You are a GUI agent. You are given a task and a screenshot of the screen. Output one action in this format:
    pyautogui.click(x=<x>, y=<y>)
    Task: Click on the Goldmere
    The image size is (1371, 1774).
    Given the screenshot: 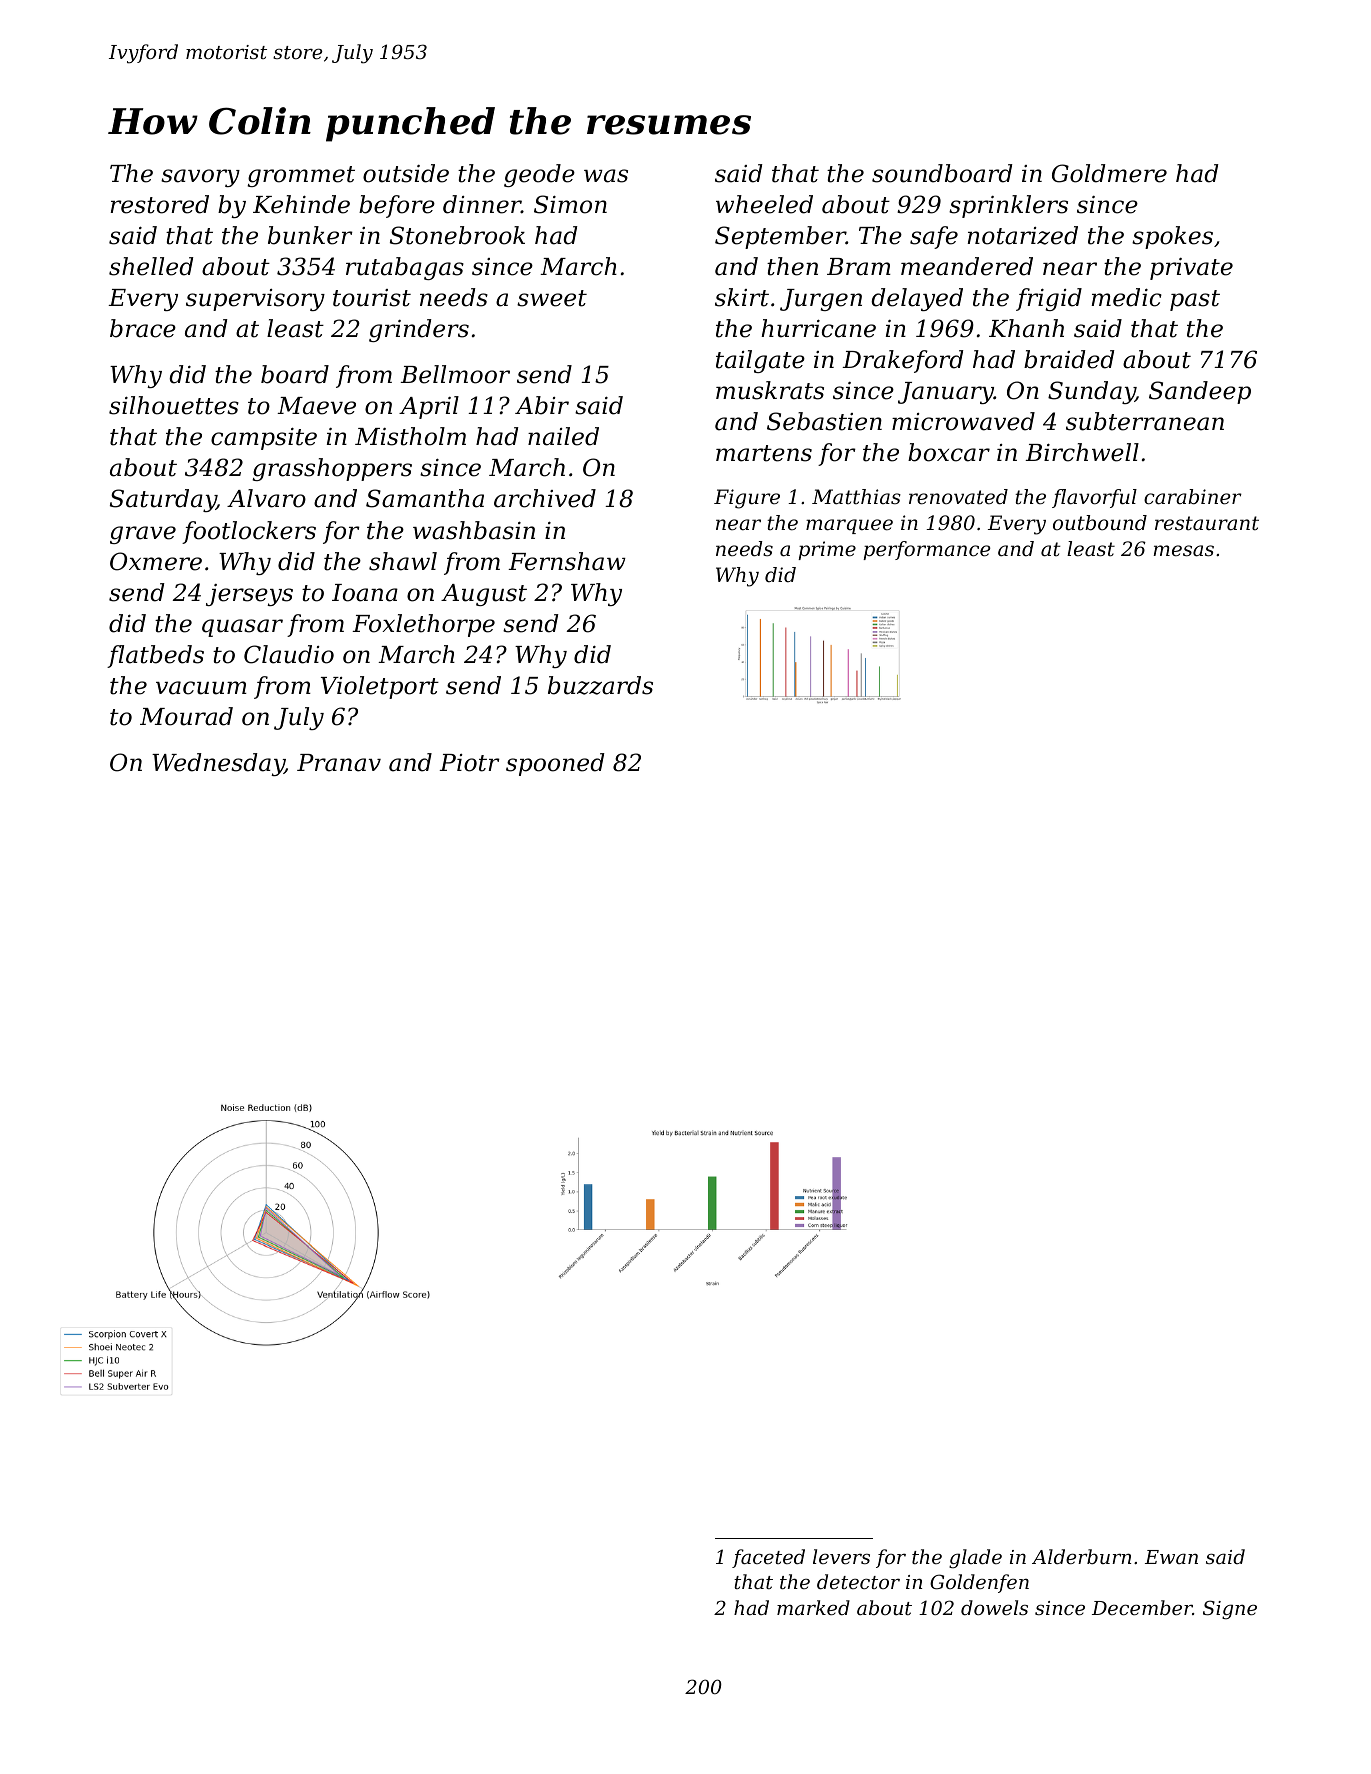 What is the action you would take?
    pyautogui.click(x=1109, y=173)
